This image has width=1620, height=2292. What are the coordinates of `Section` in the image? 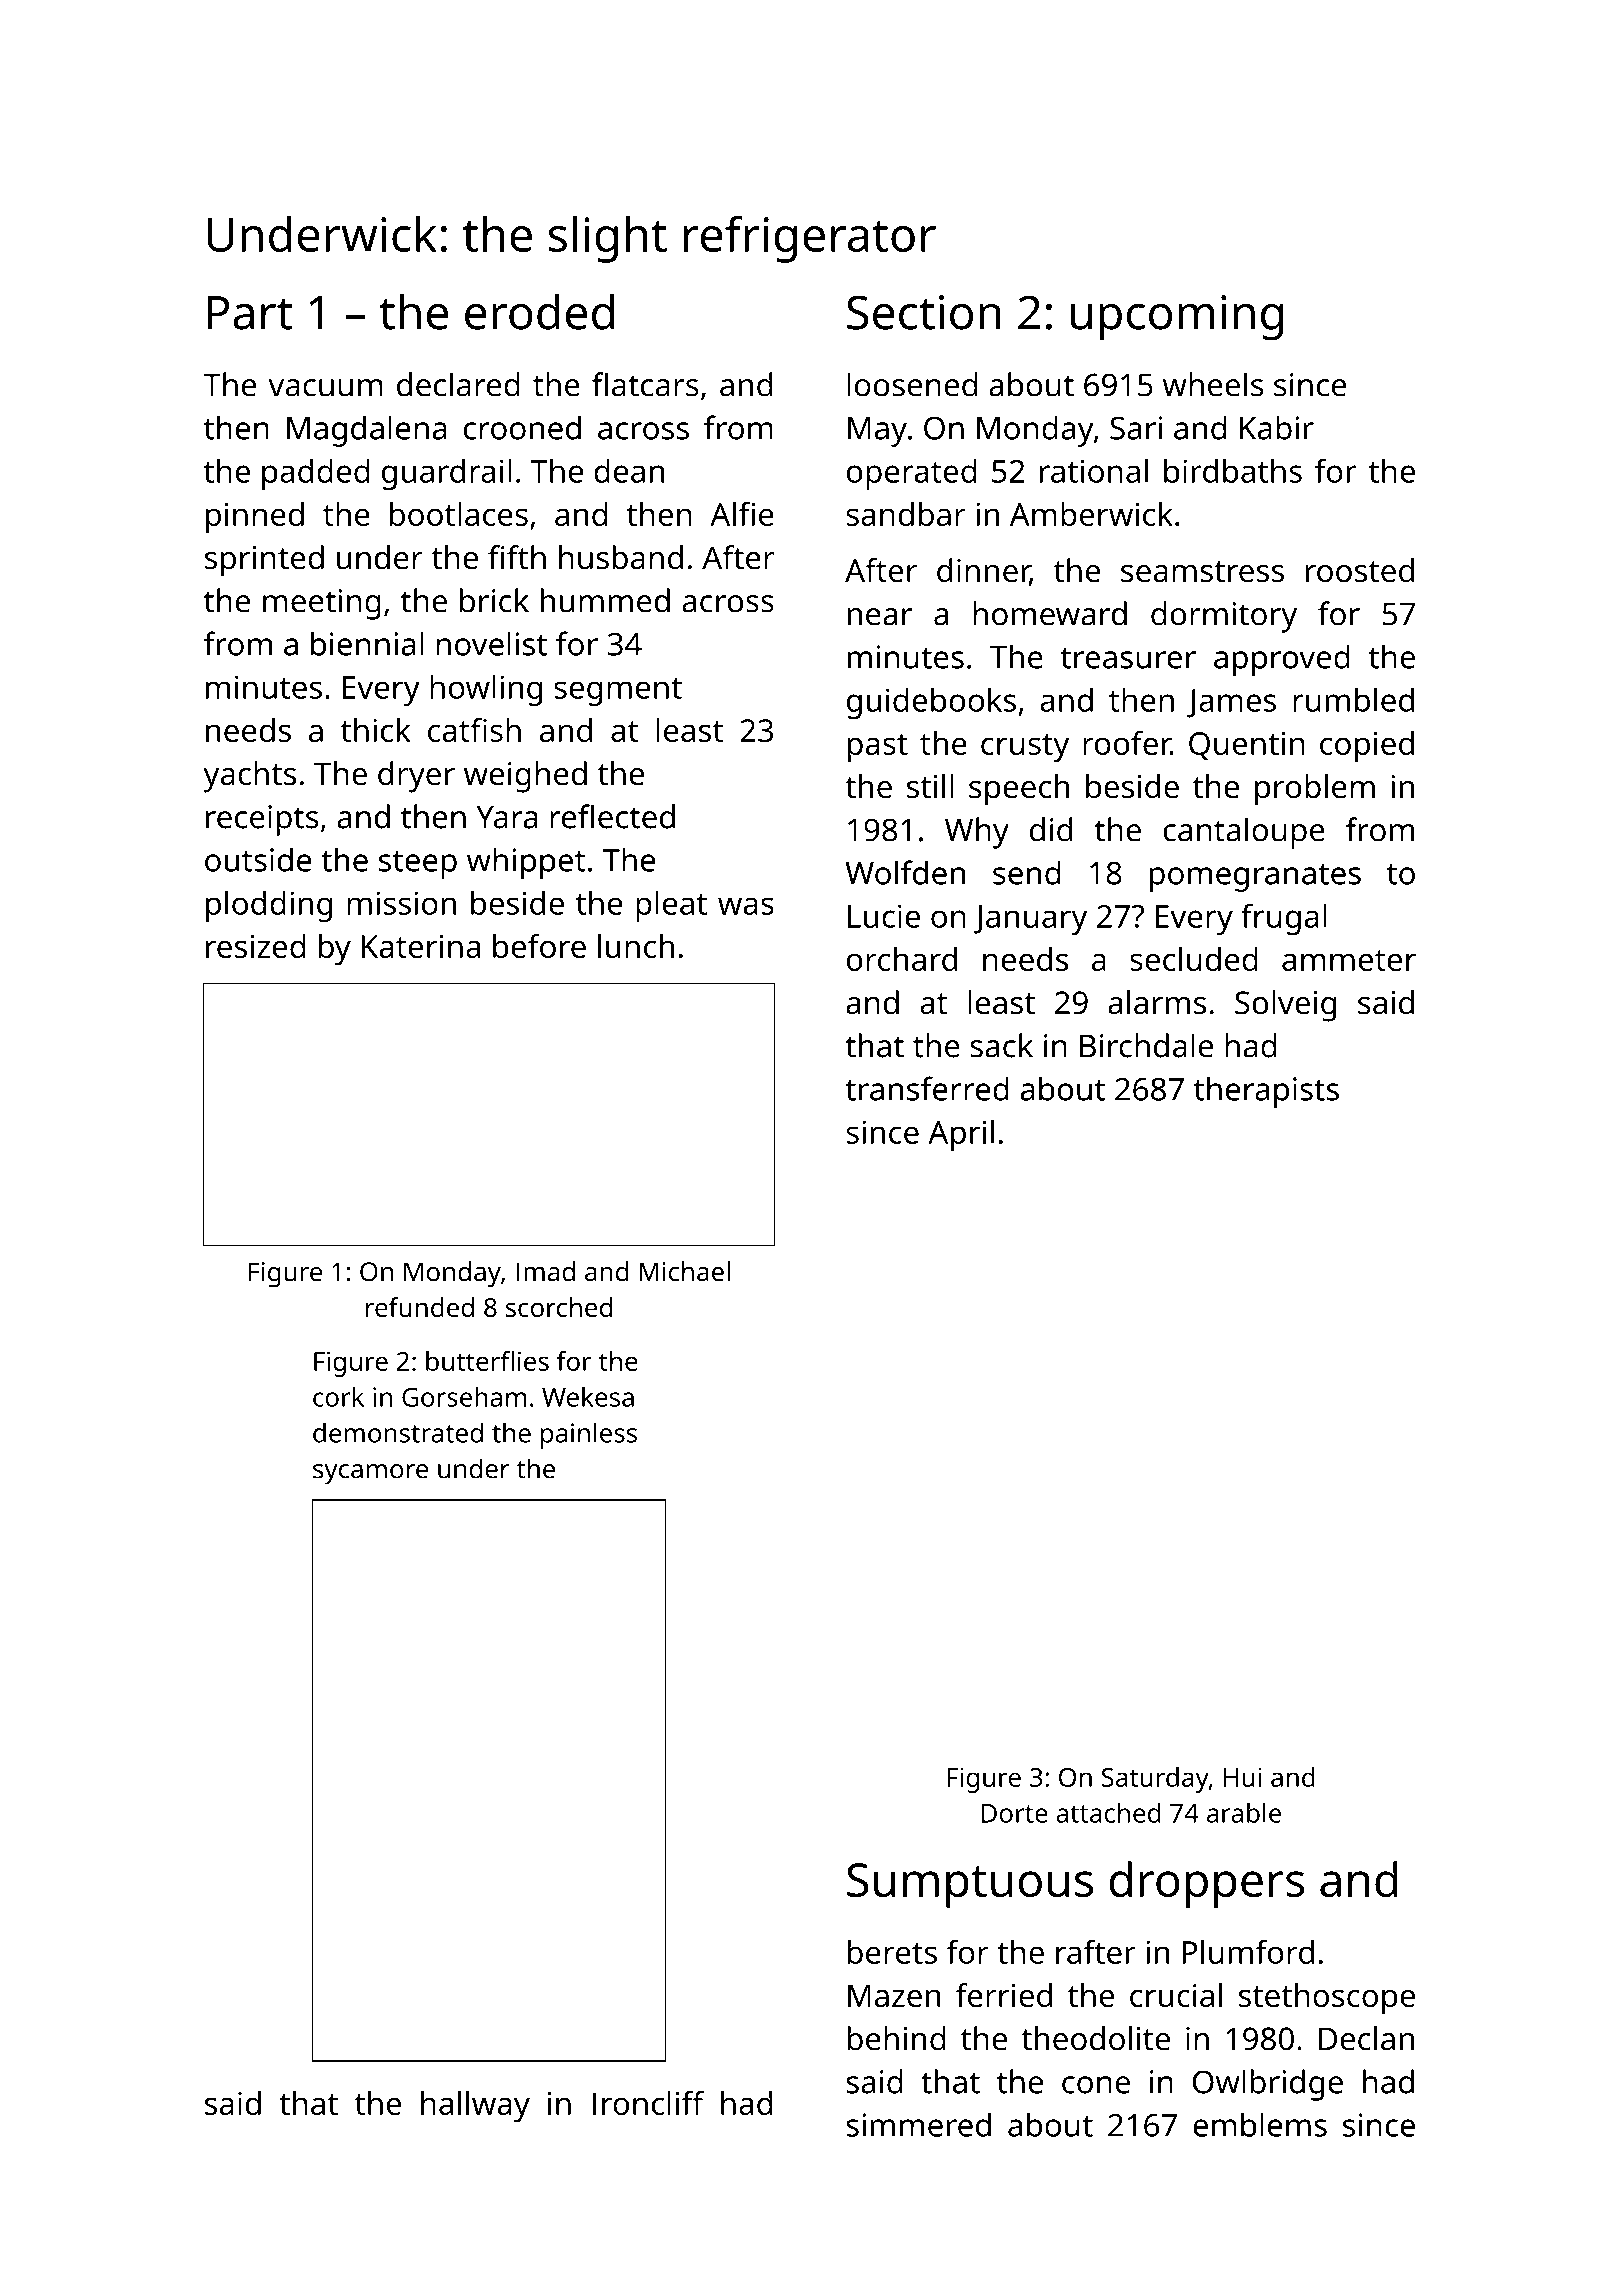 It's located at (924, 312).
